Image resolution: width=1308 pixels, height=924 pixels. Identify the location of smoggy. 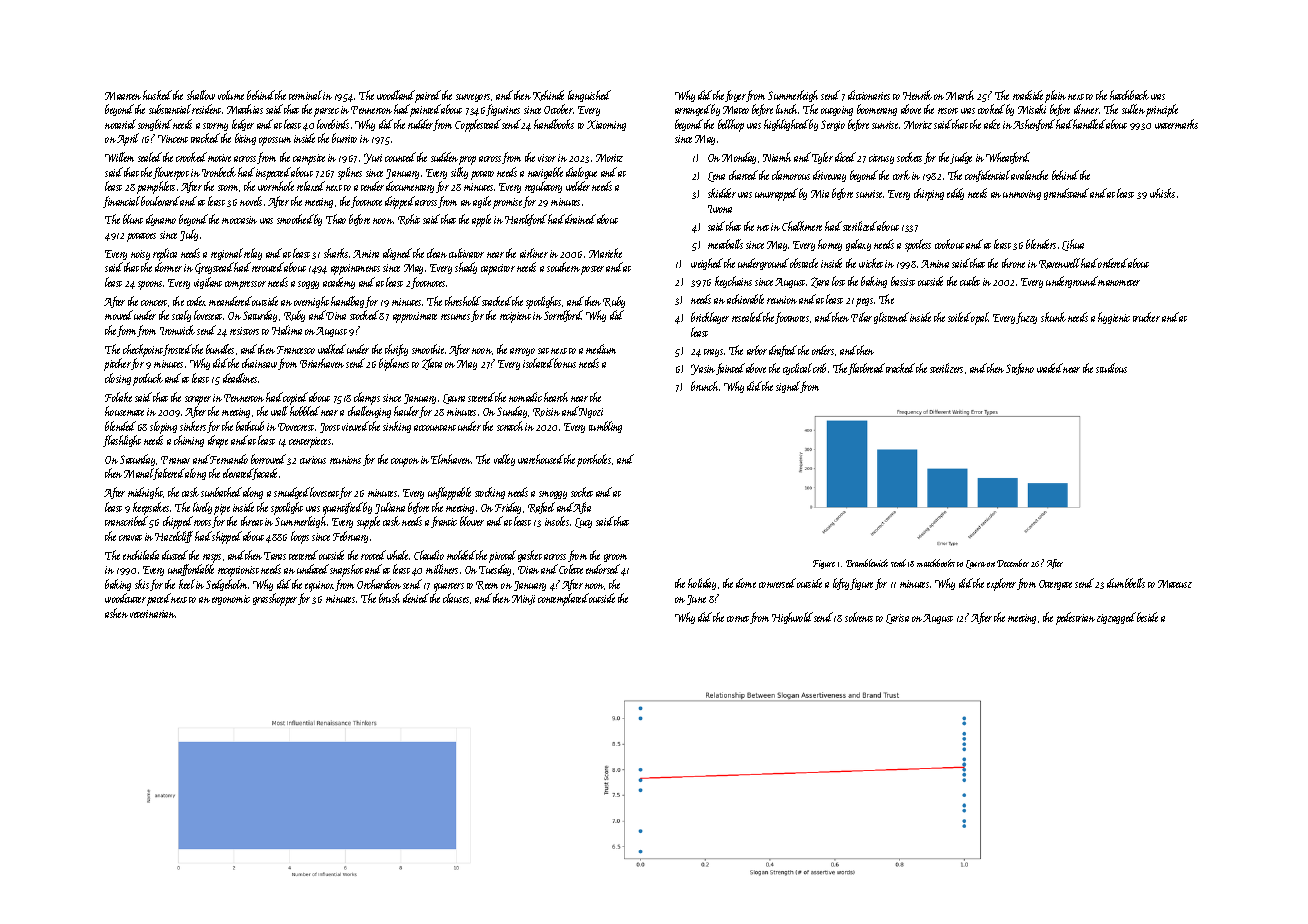
(553, 495).
